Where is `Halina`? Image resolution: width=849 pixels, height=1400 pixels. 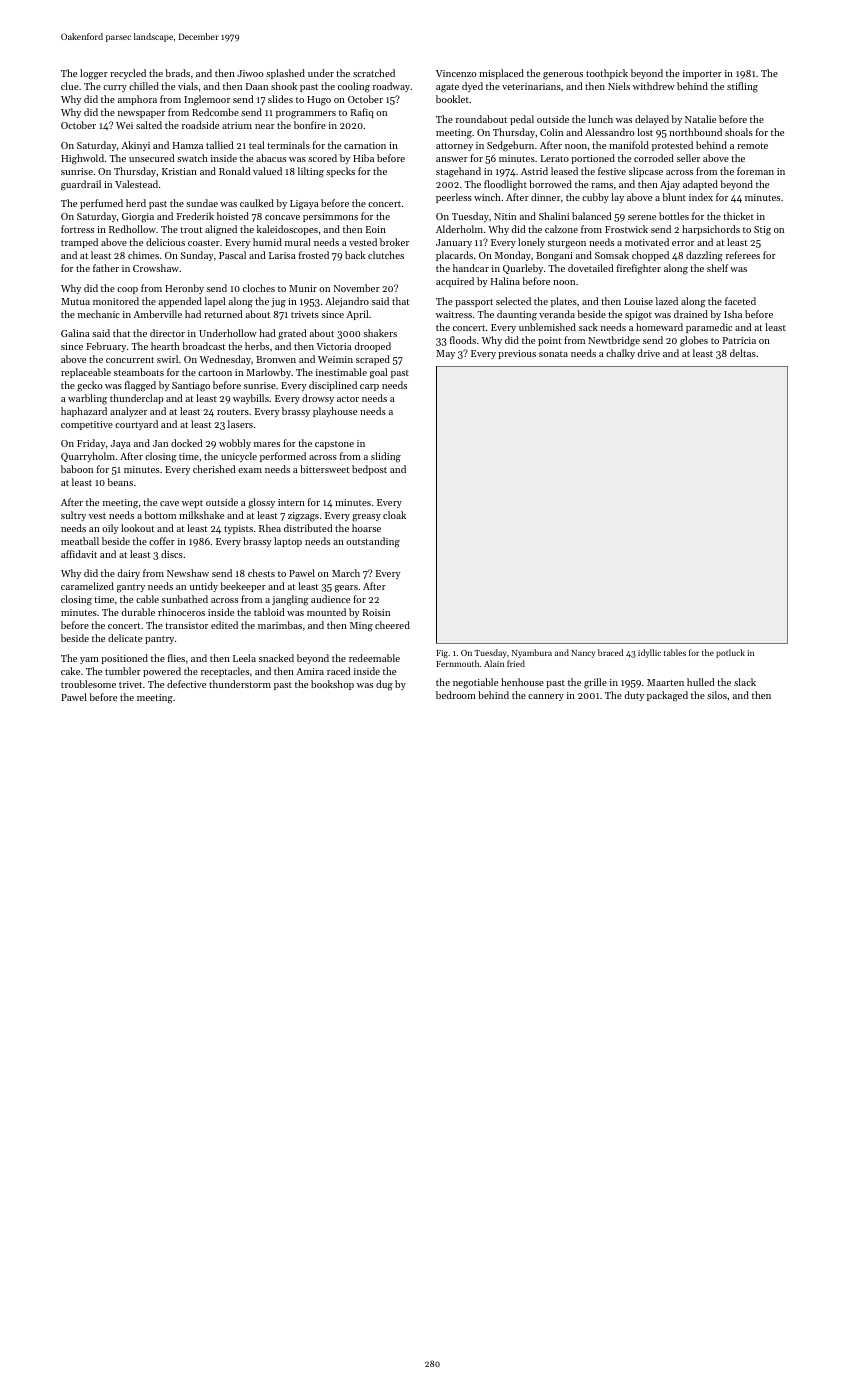
Halina is located at coordinates (505, 281).
